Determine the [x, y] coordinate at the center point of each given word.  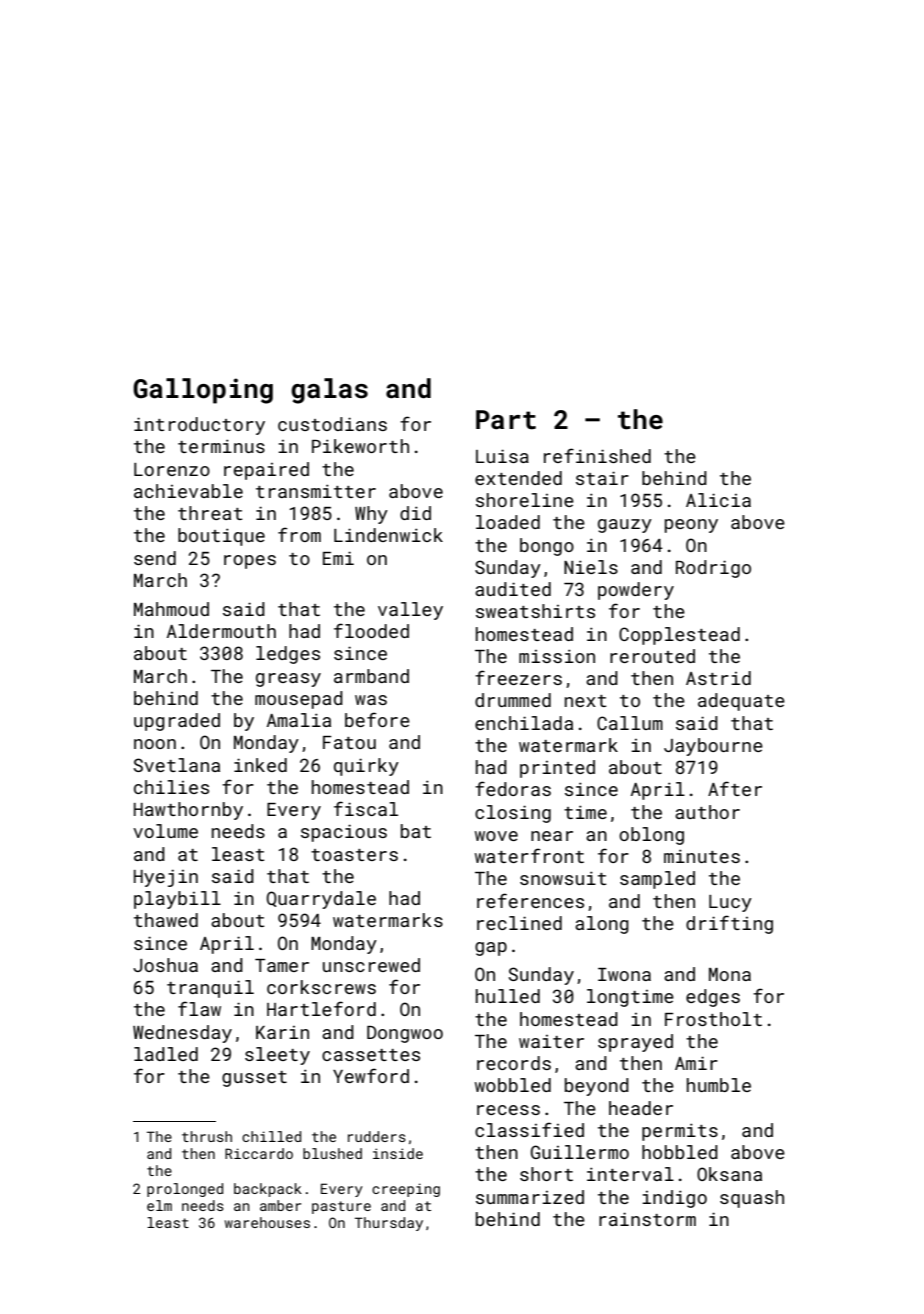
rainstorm [647, 1219]
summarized [530, 1197]
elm [159, 1205]
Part [506, 420]
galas [329, 391]
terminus [221, 446]
